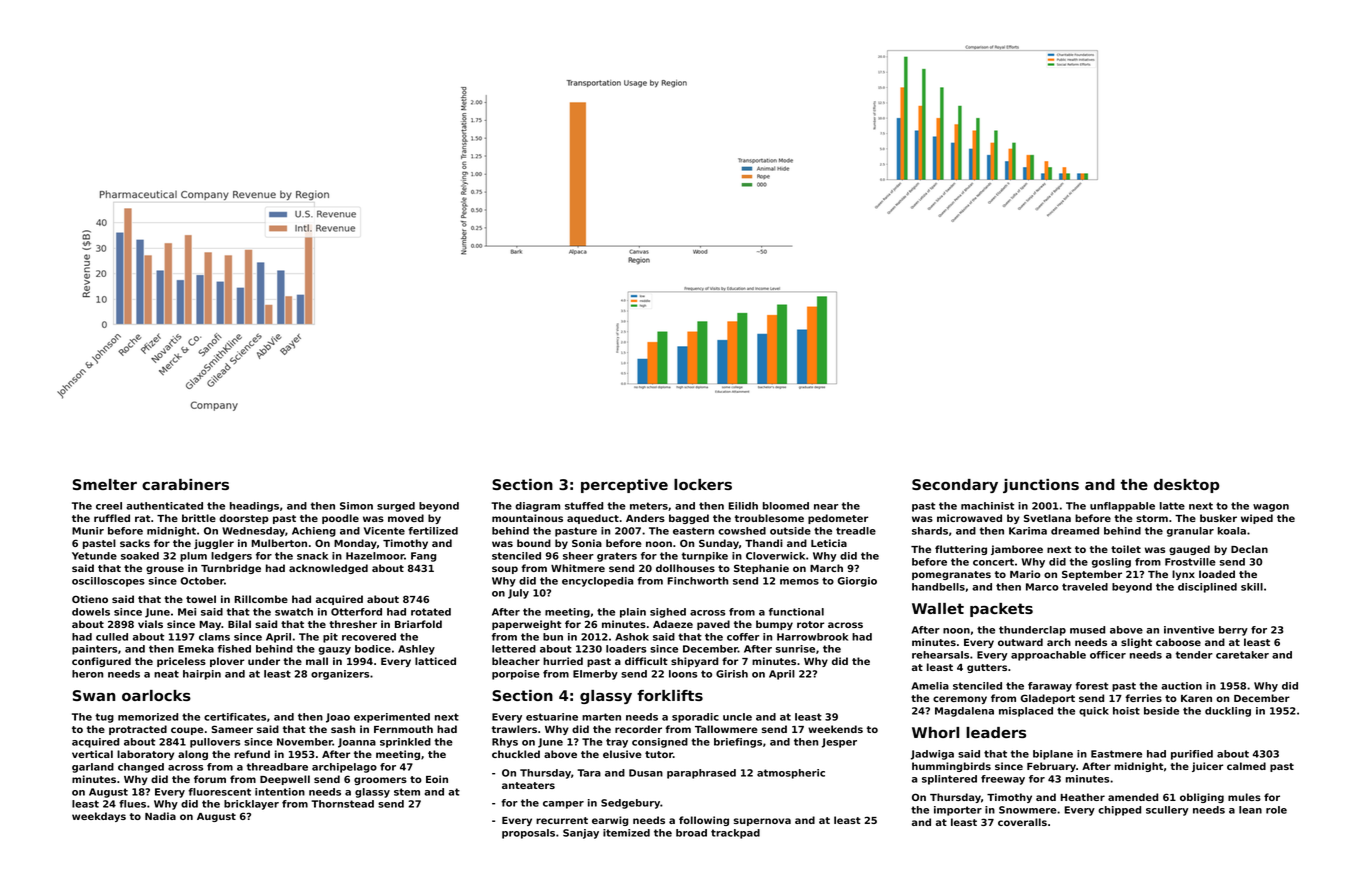 Image resolution: width=1372 pixels, height=887 pixels. Describe the element at coordinates (1186, 486) in the screenshot. I see `desktop` at that location.
